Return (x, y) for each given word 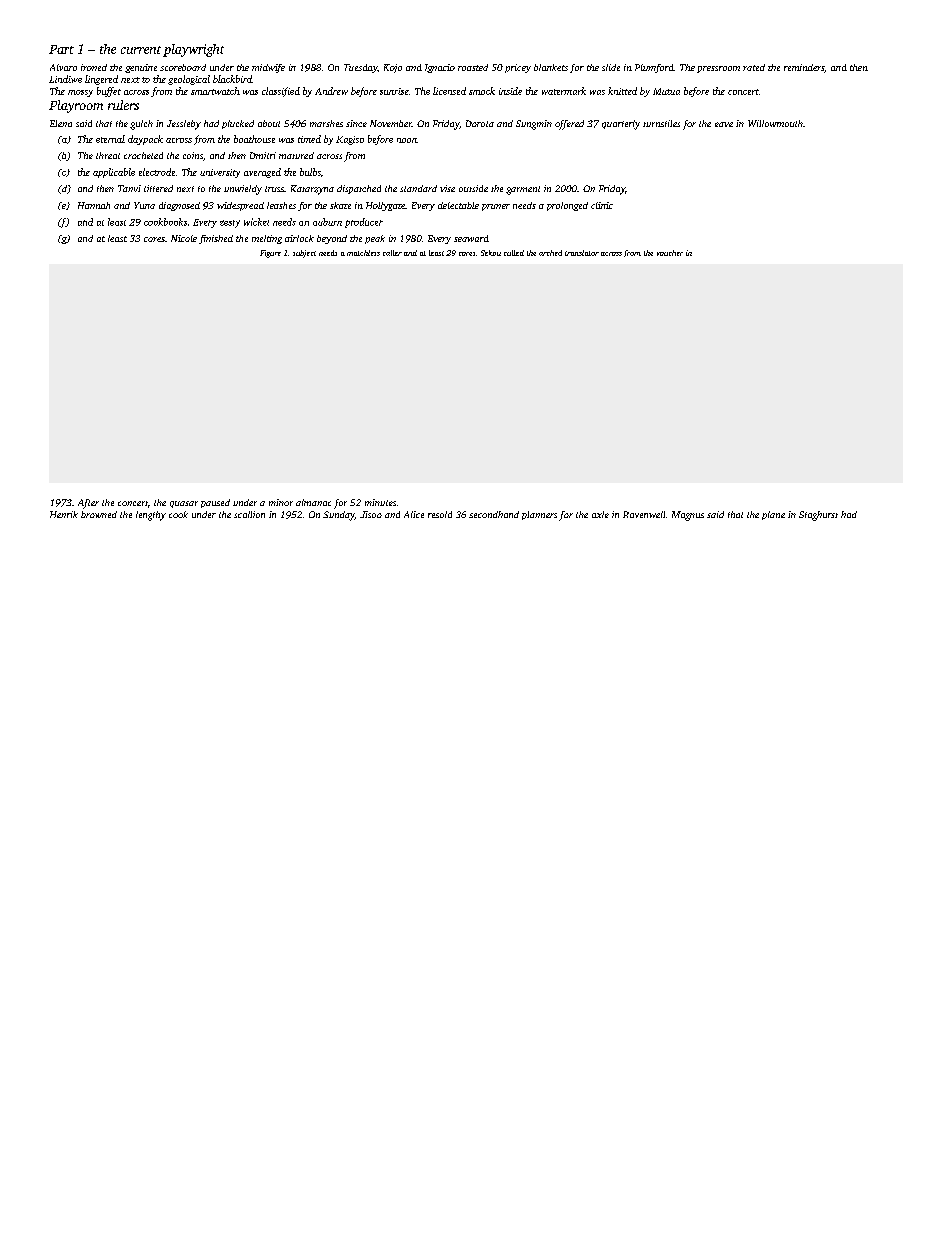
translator (582, 253)
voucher (670, 253)
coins (193, 155)
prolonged (567, 206)
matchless (363, 253)
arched (550, 253)
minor (281, 502)
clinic (602, 205)
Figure (270, 254)
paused (215, 503)
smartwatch (215, 91)
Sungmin (534, 125)
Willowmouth (775, 123)
